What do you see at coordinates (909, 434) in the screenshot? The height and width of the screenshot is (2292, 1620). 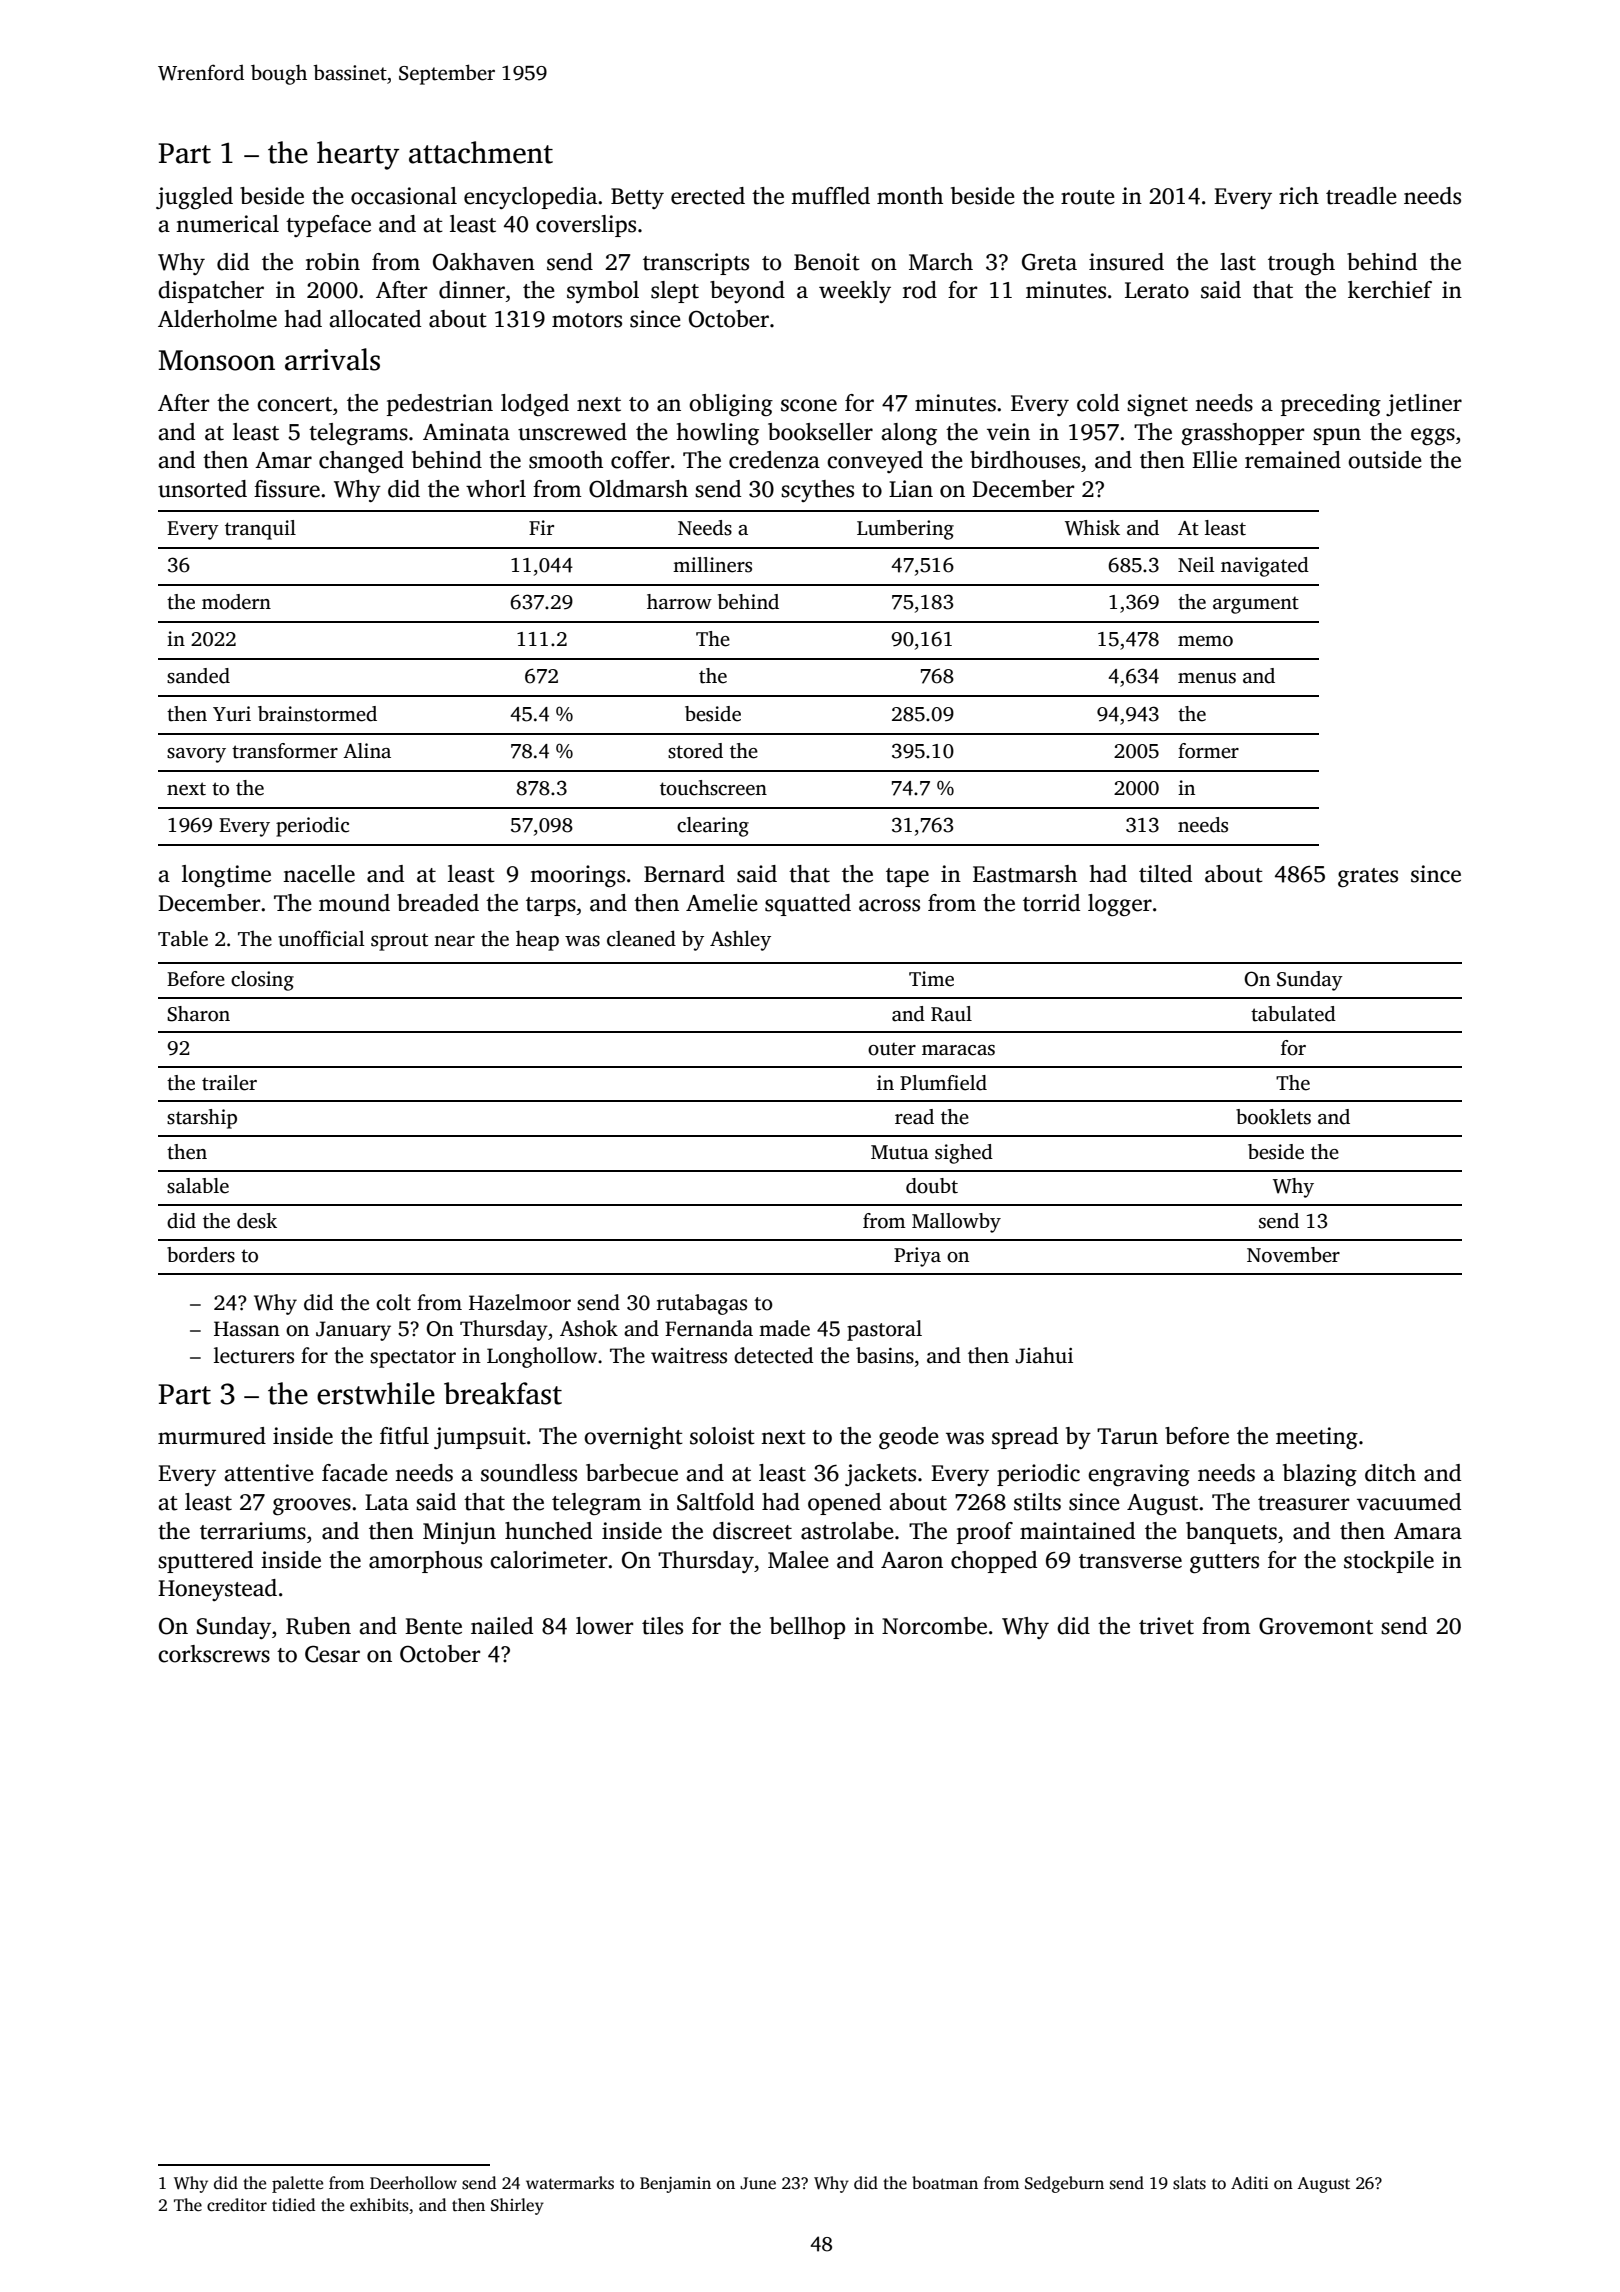 I see `along` at bounding box center [909, 434].
